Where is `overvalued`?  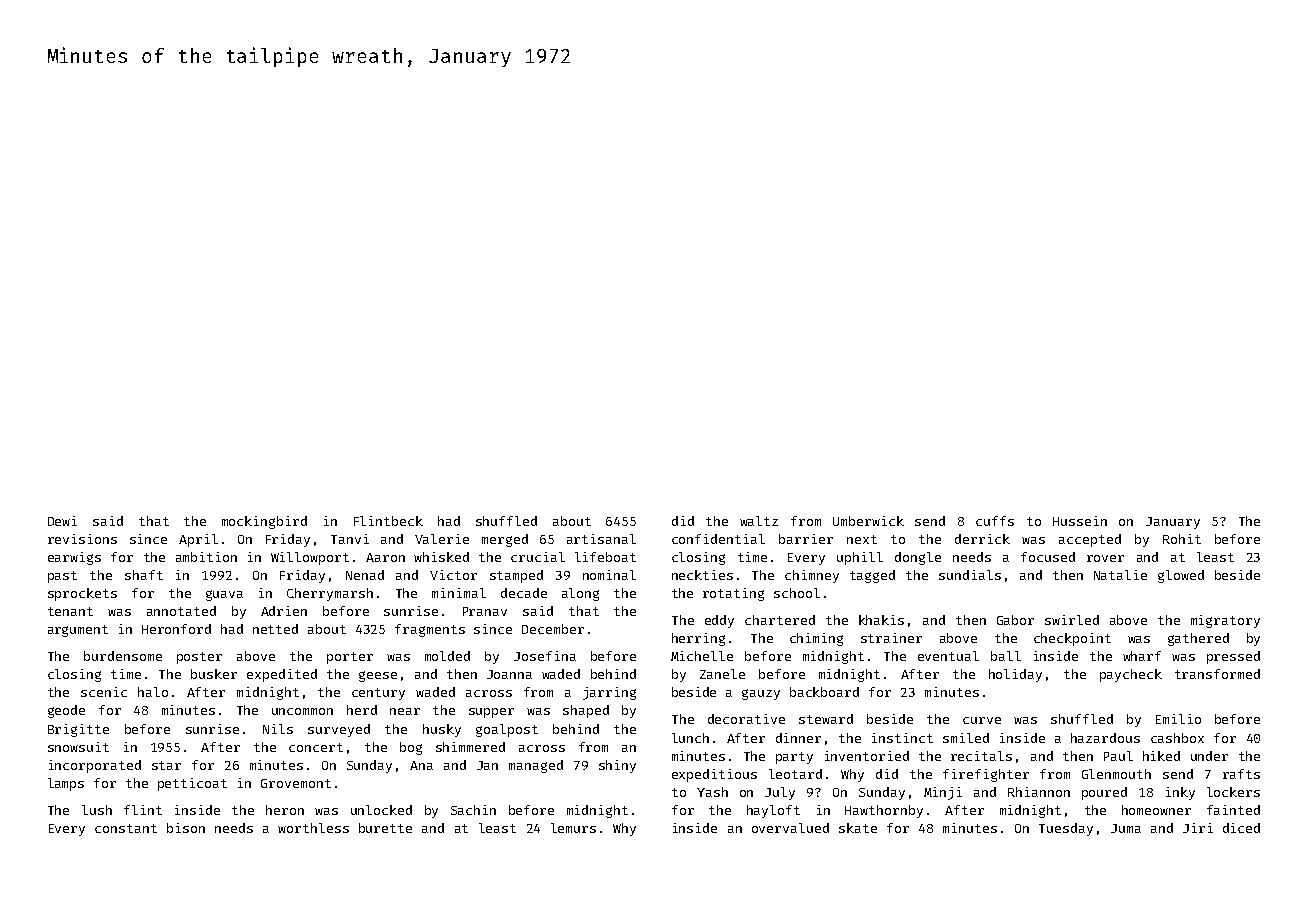 overvalued is located at coordinates (790, 828).
